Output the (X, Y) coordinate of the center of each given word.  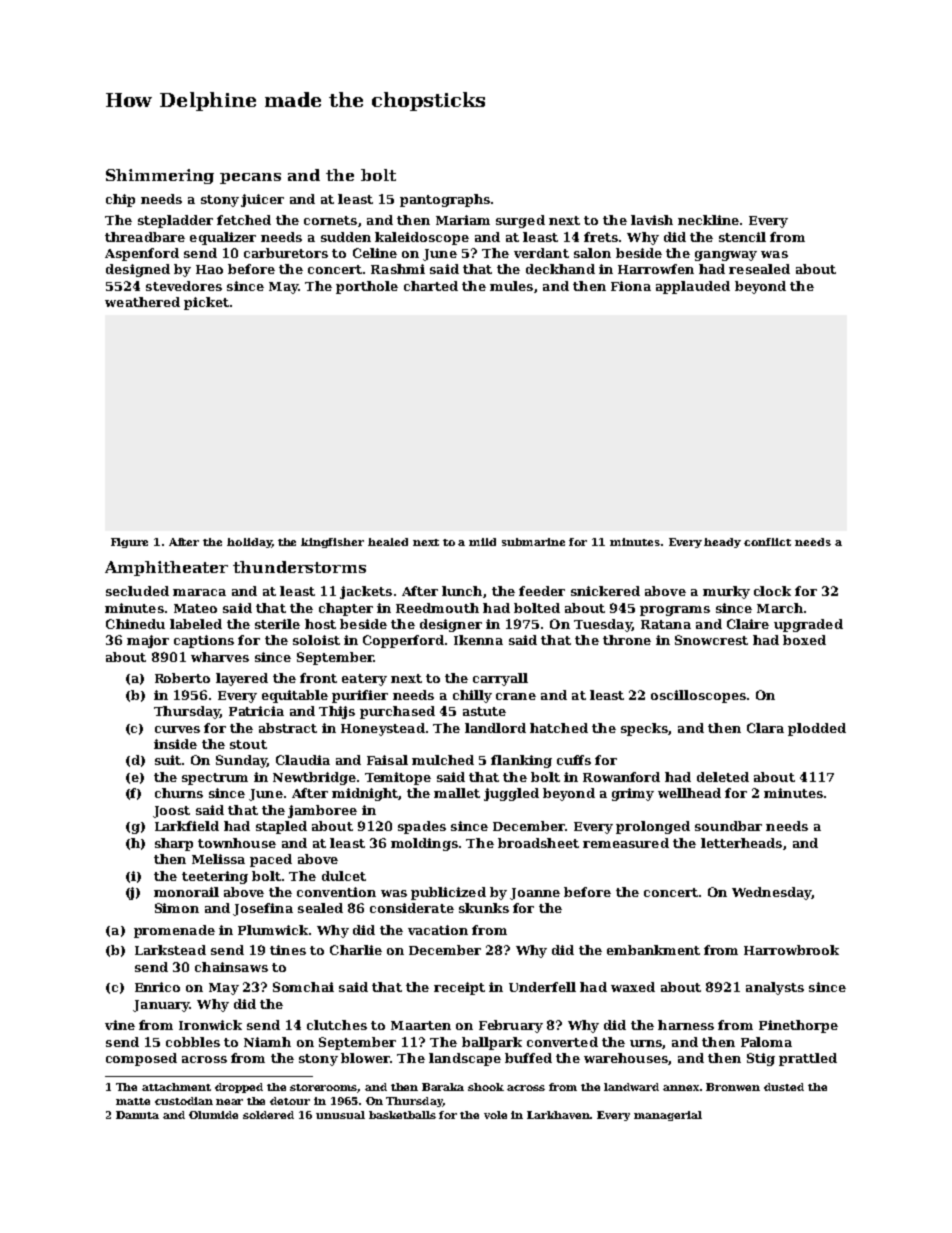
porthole (367, 287)
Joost (171, 812)
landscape (465, 1059)
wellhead (689, 793)
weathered (142, 302)
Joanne (535, 894)
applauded (693, 287)
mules (511, 286)
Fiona (631, 286)
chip (120, 200)
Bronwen (733, 1087)
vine (120, 1025)
